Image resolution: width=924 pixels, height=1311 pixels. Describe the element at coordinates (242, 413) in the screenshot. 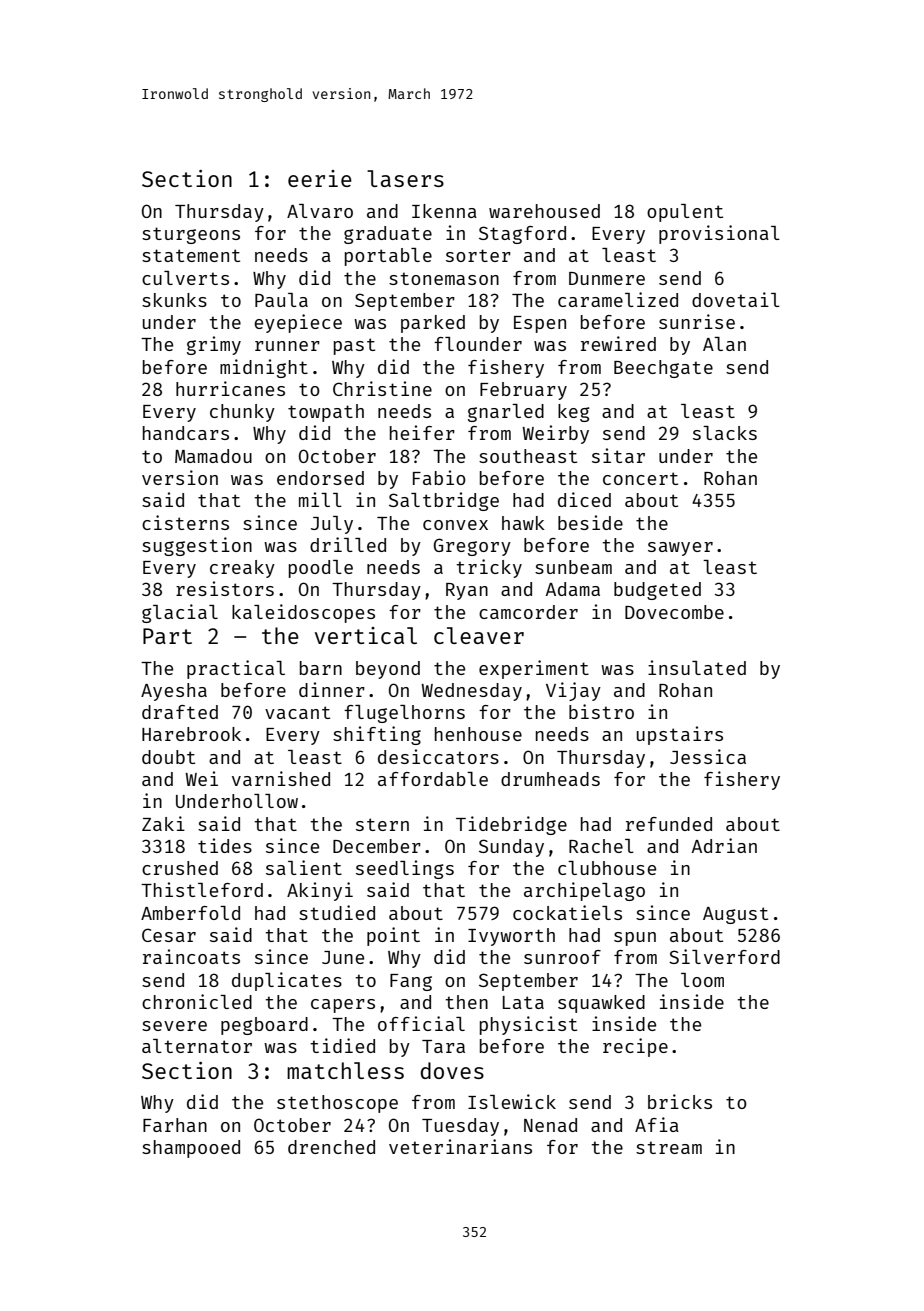

I see `chunky` at that location.
